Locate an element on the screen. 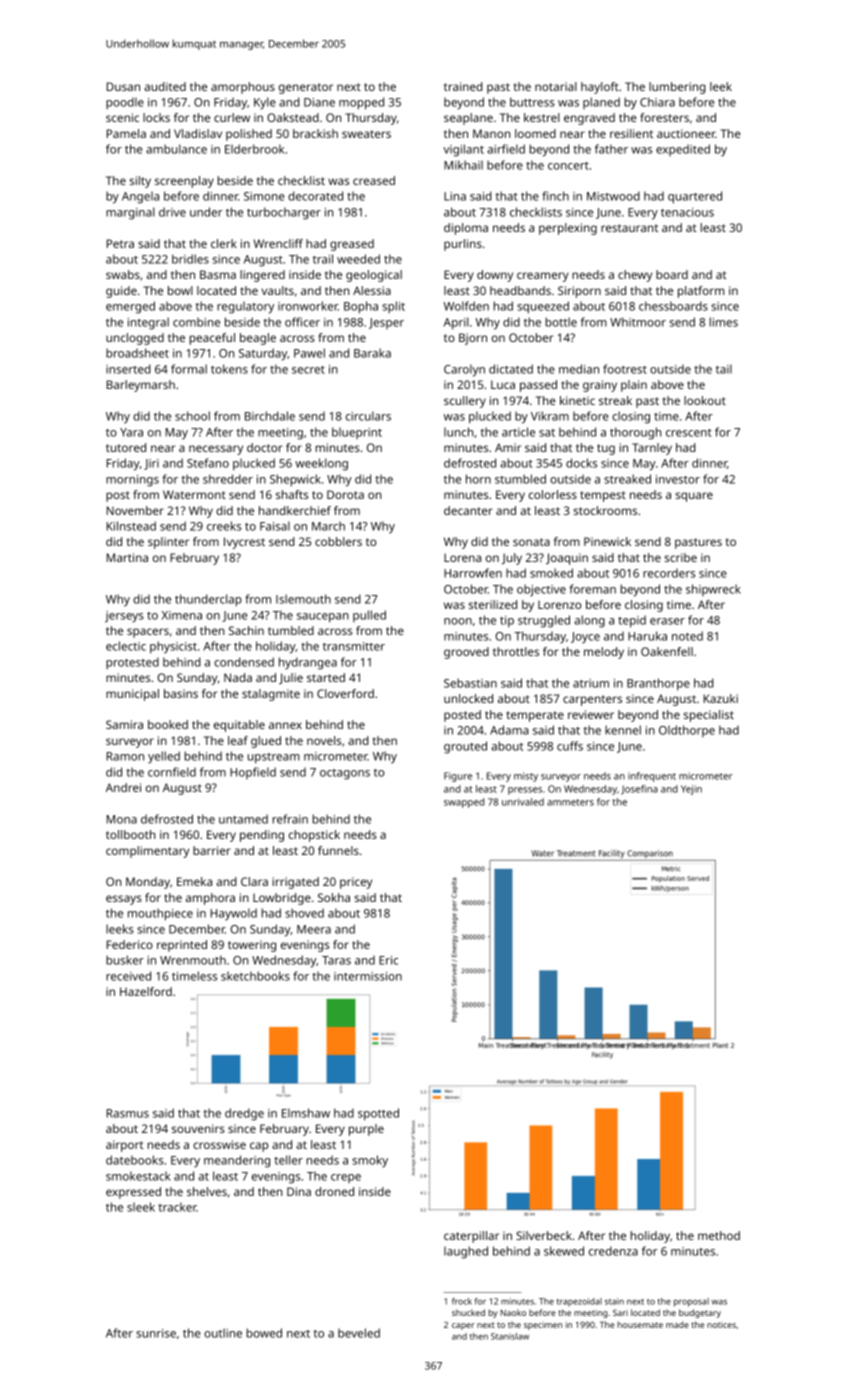 Image resolution: width=849 pixels, height=1400 pixels. Ximena is located at coordinates (182, 615).
